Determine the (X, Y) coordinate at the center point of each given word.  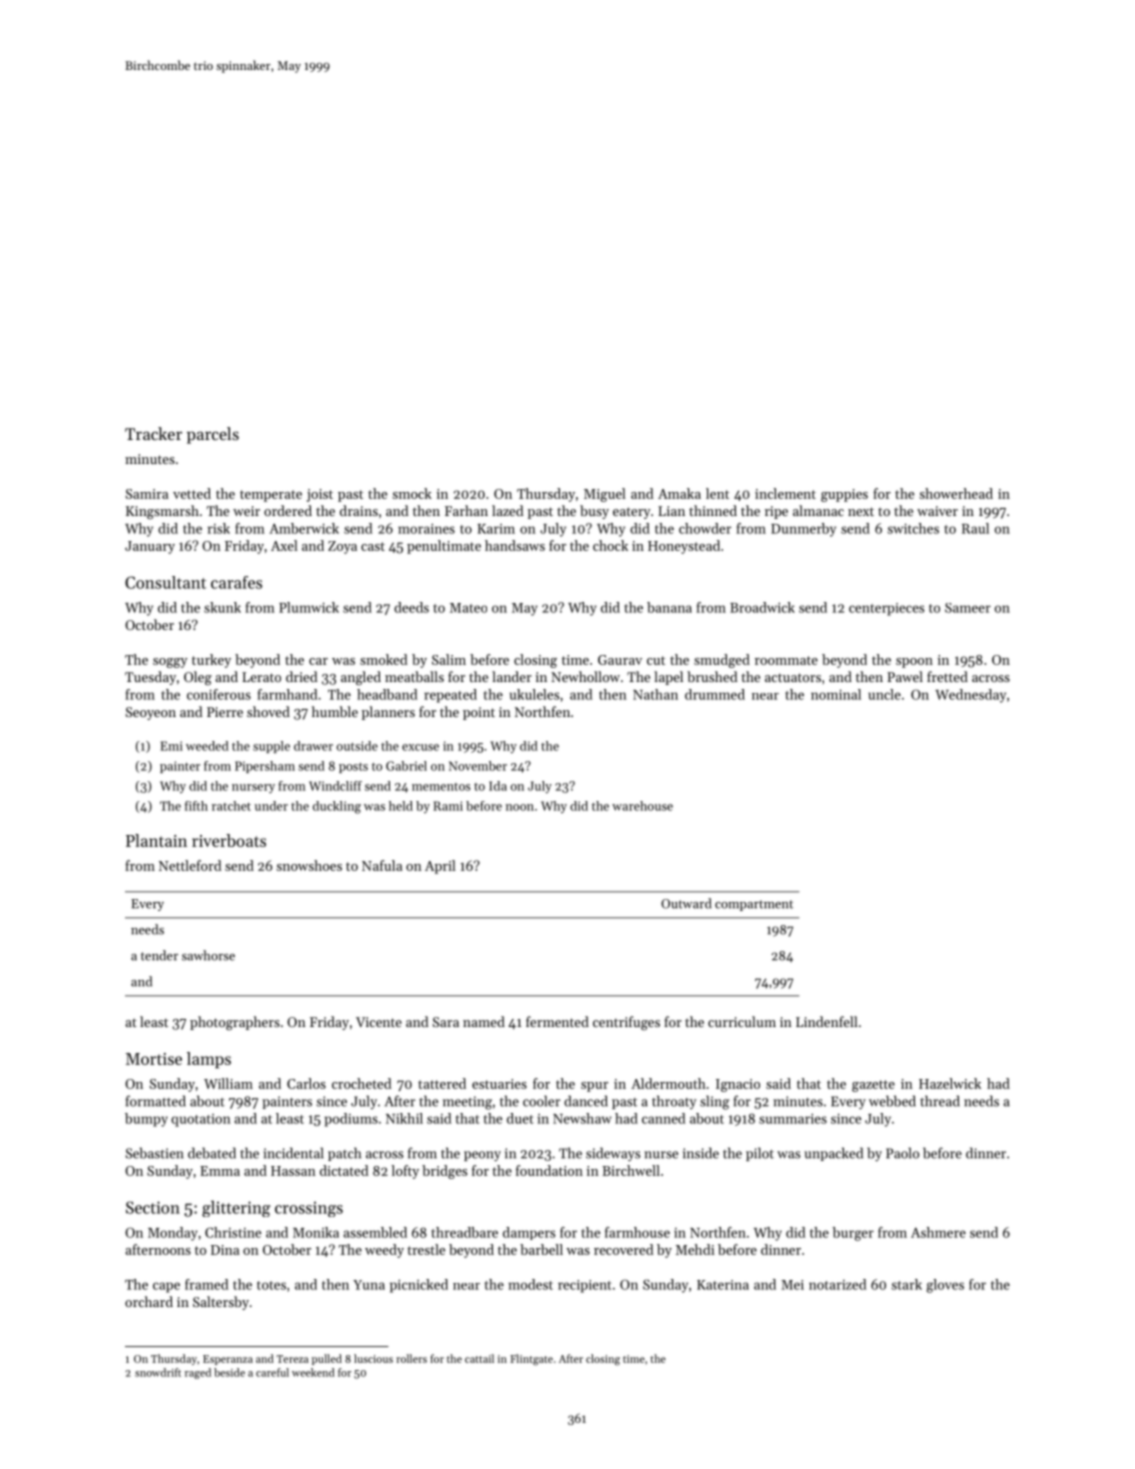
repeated (450, 696)
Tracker (153, 433)
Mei (792, 1285)
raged (198, 1373)
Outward (686, 903)
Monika (316, 1232)
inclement (785, 493)
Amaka (679, 493)
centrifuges (626, 1023)
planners (388, 713)
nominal (836, 694)
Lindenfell (827, 1021)
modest (530, 1284)
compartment (754, 905)
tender (159, 955)
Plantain (156, 840)
